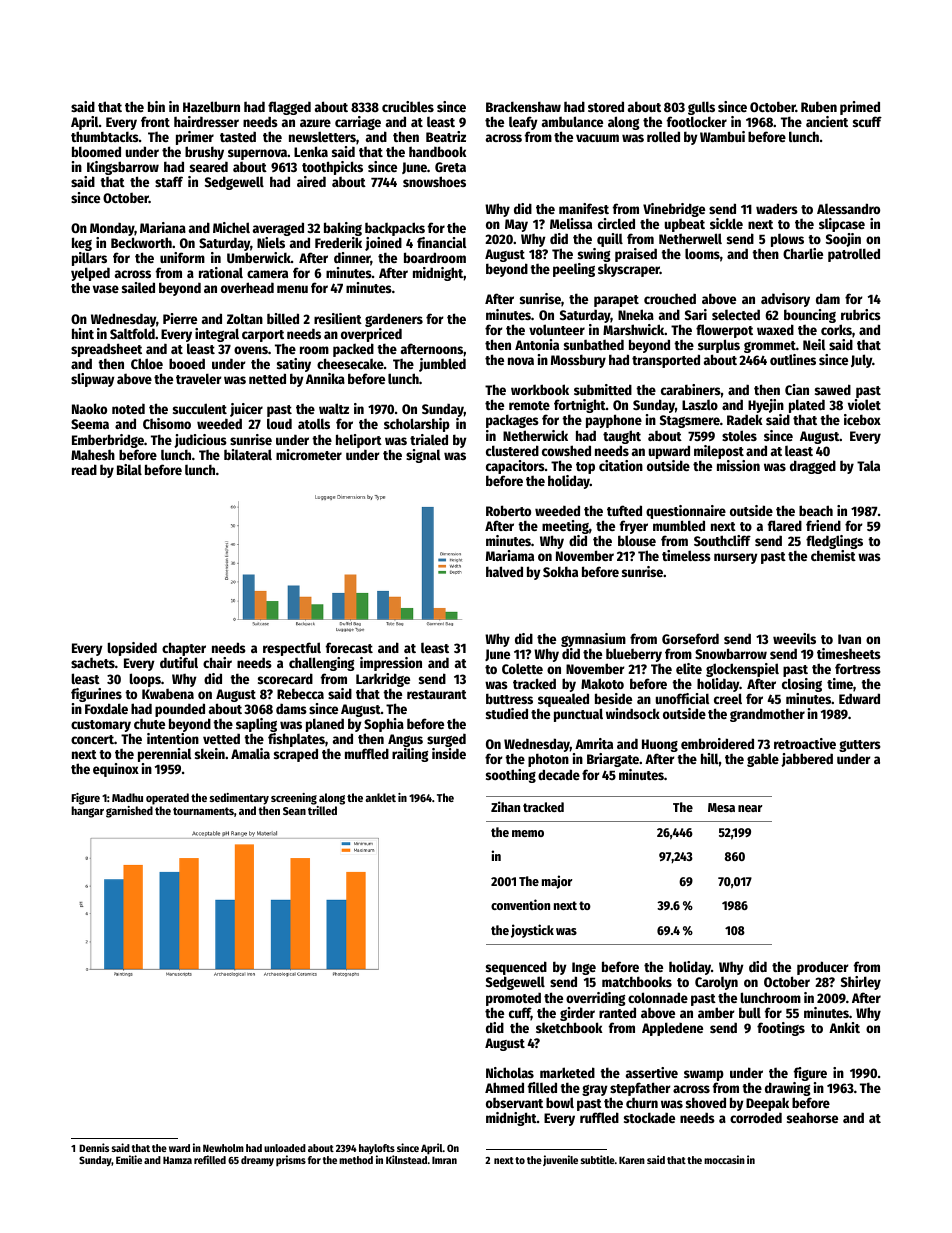 The width and height of the image is (952, 1233). What do you see at coordinates (513, 999) in the image?
I see `promoted` at bounding box center [513, 999].
